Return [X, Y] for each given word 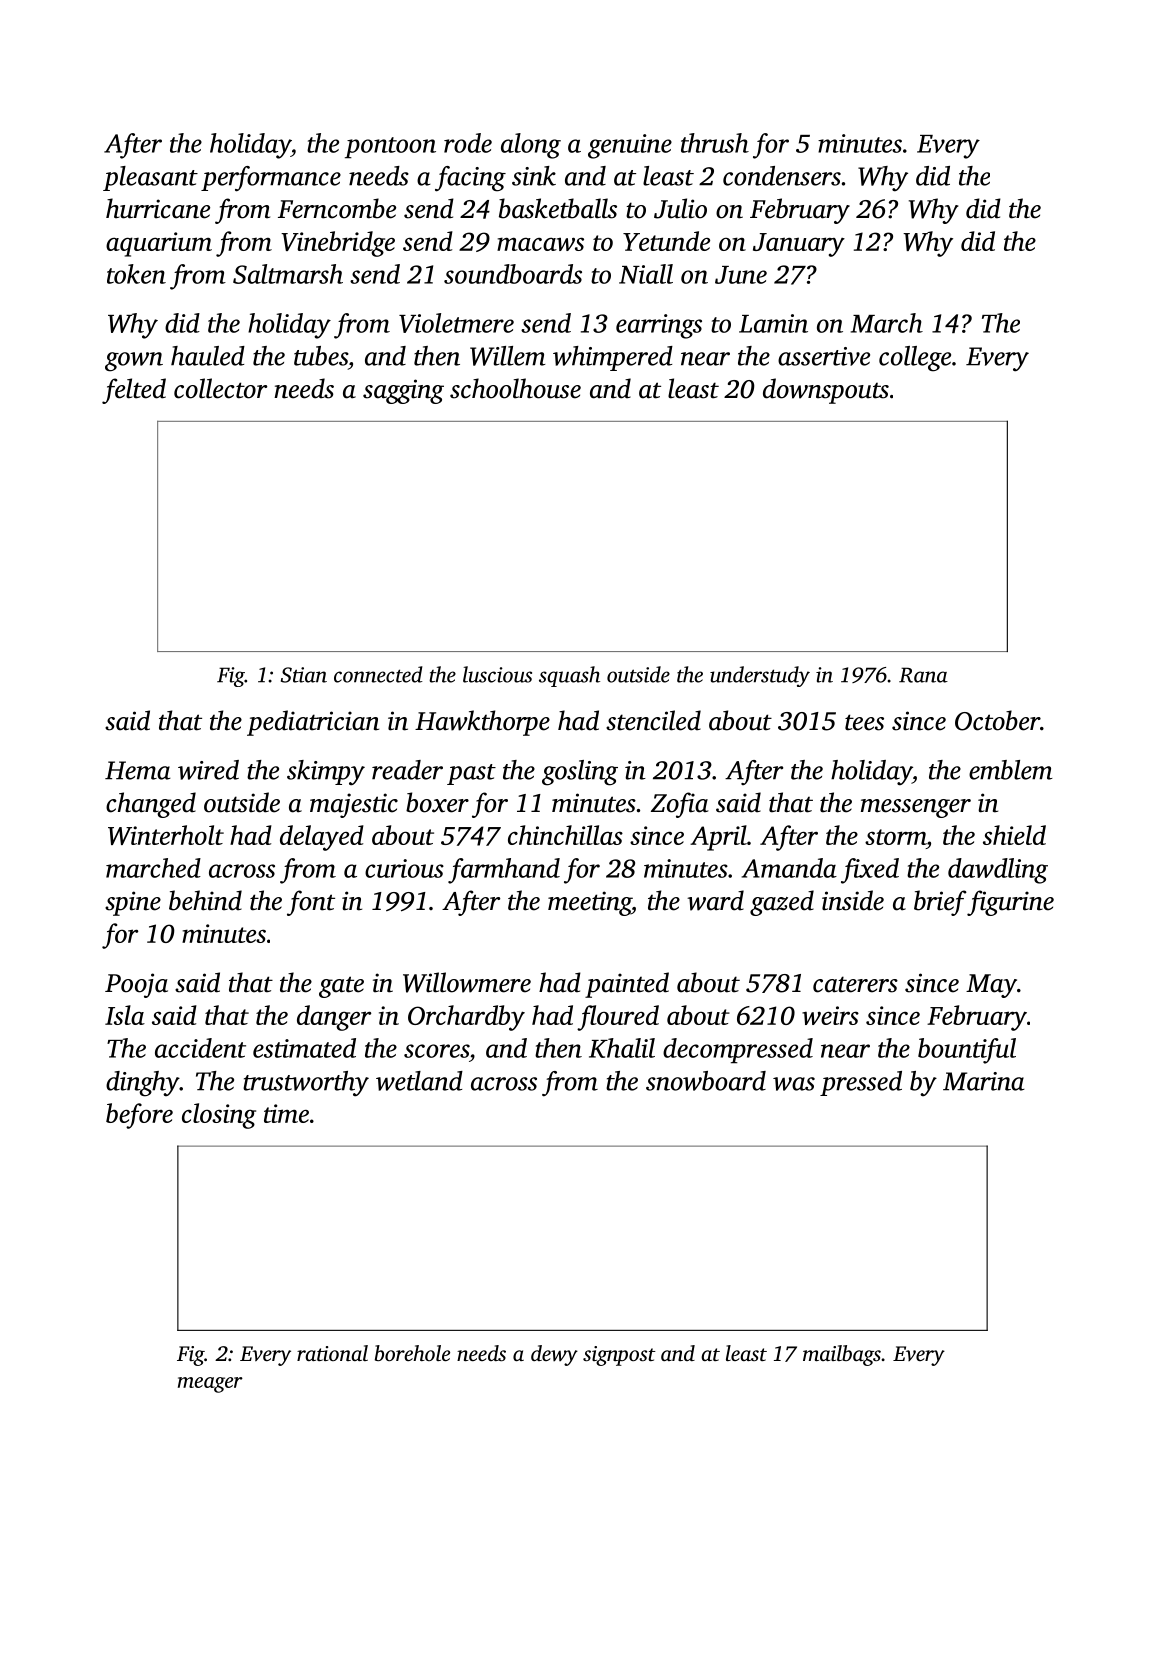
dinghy [143, 1084]
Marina [984, 1081]
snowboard [706, 1081]
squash [569, 676]
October [997, 720]
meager [210, 1385]
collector [220, 388]
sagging [403, 391]
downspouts [826, 391]
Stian [304, 675]
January [799, 245]
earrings [659, 326]
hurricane [158, 208]
